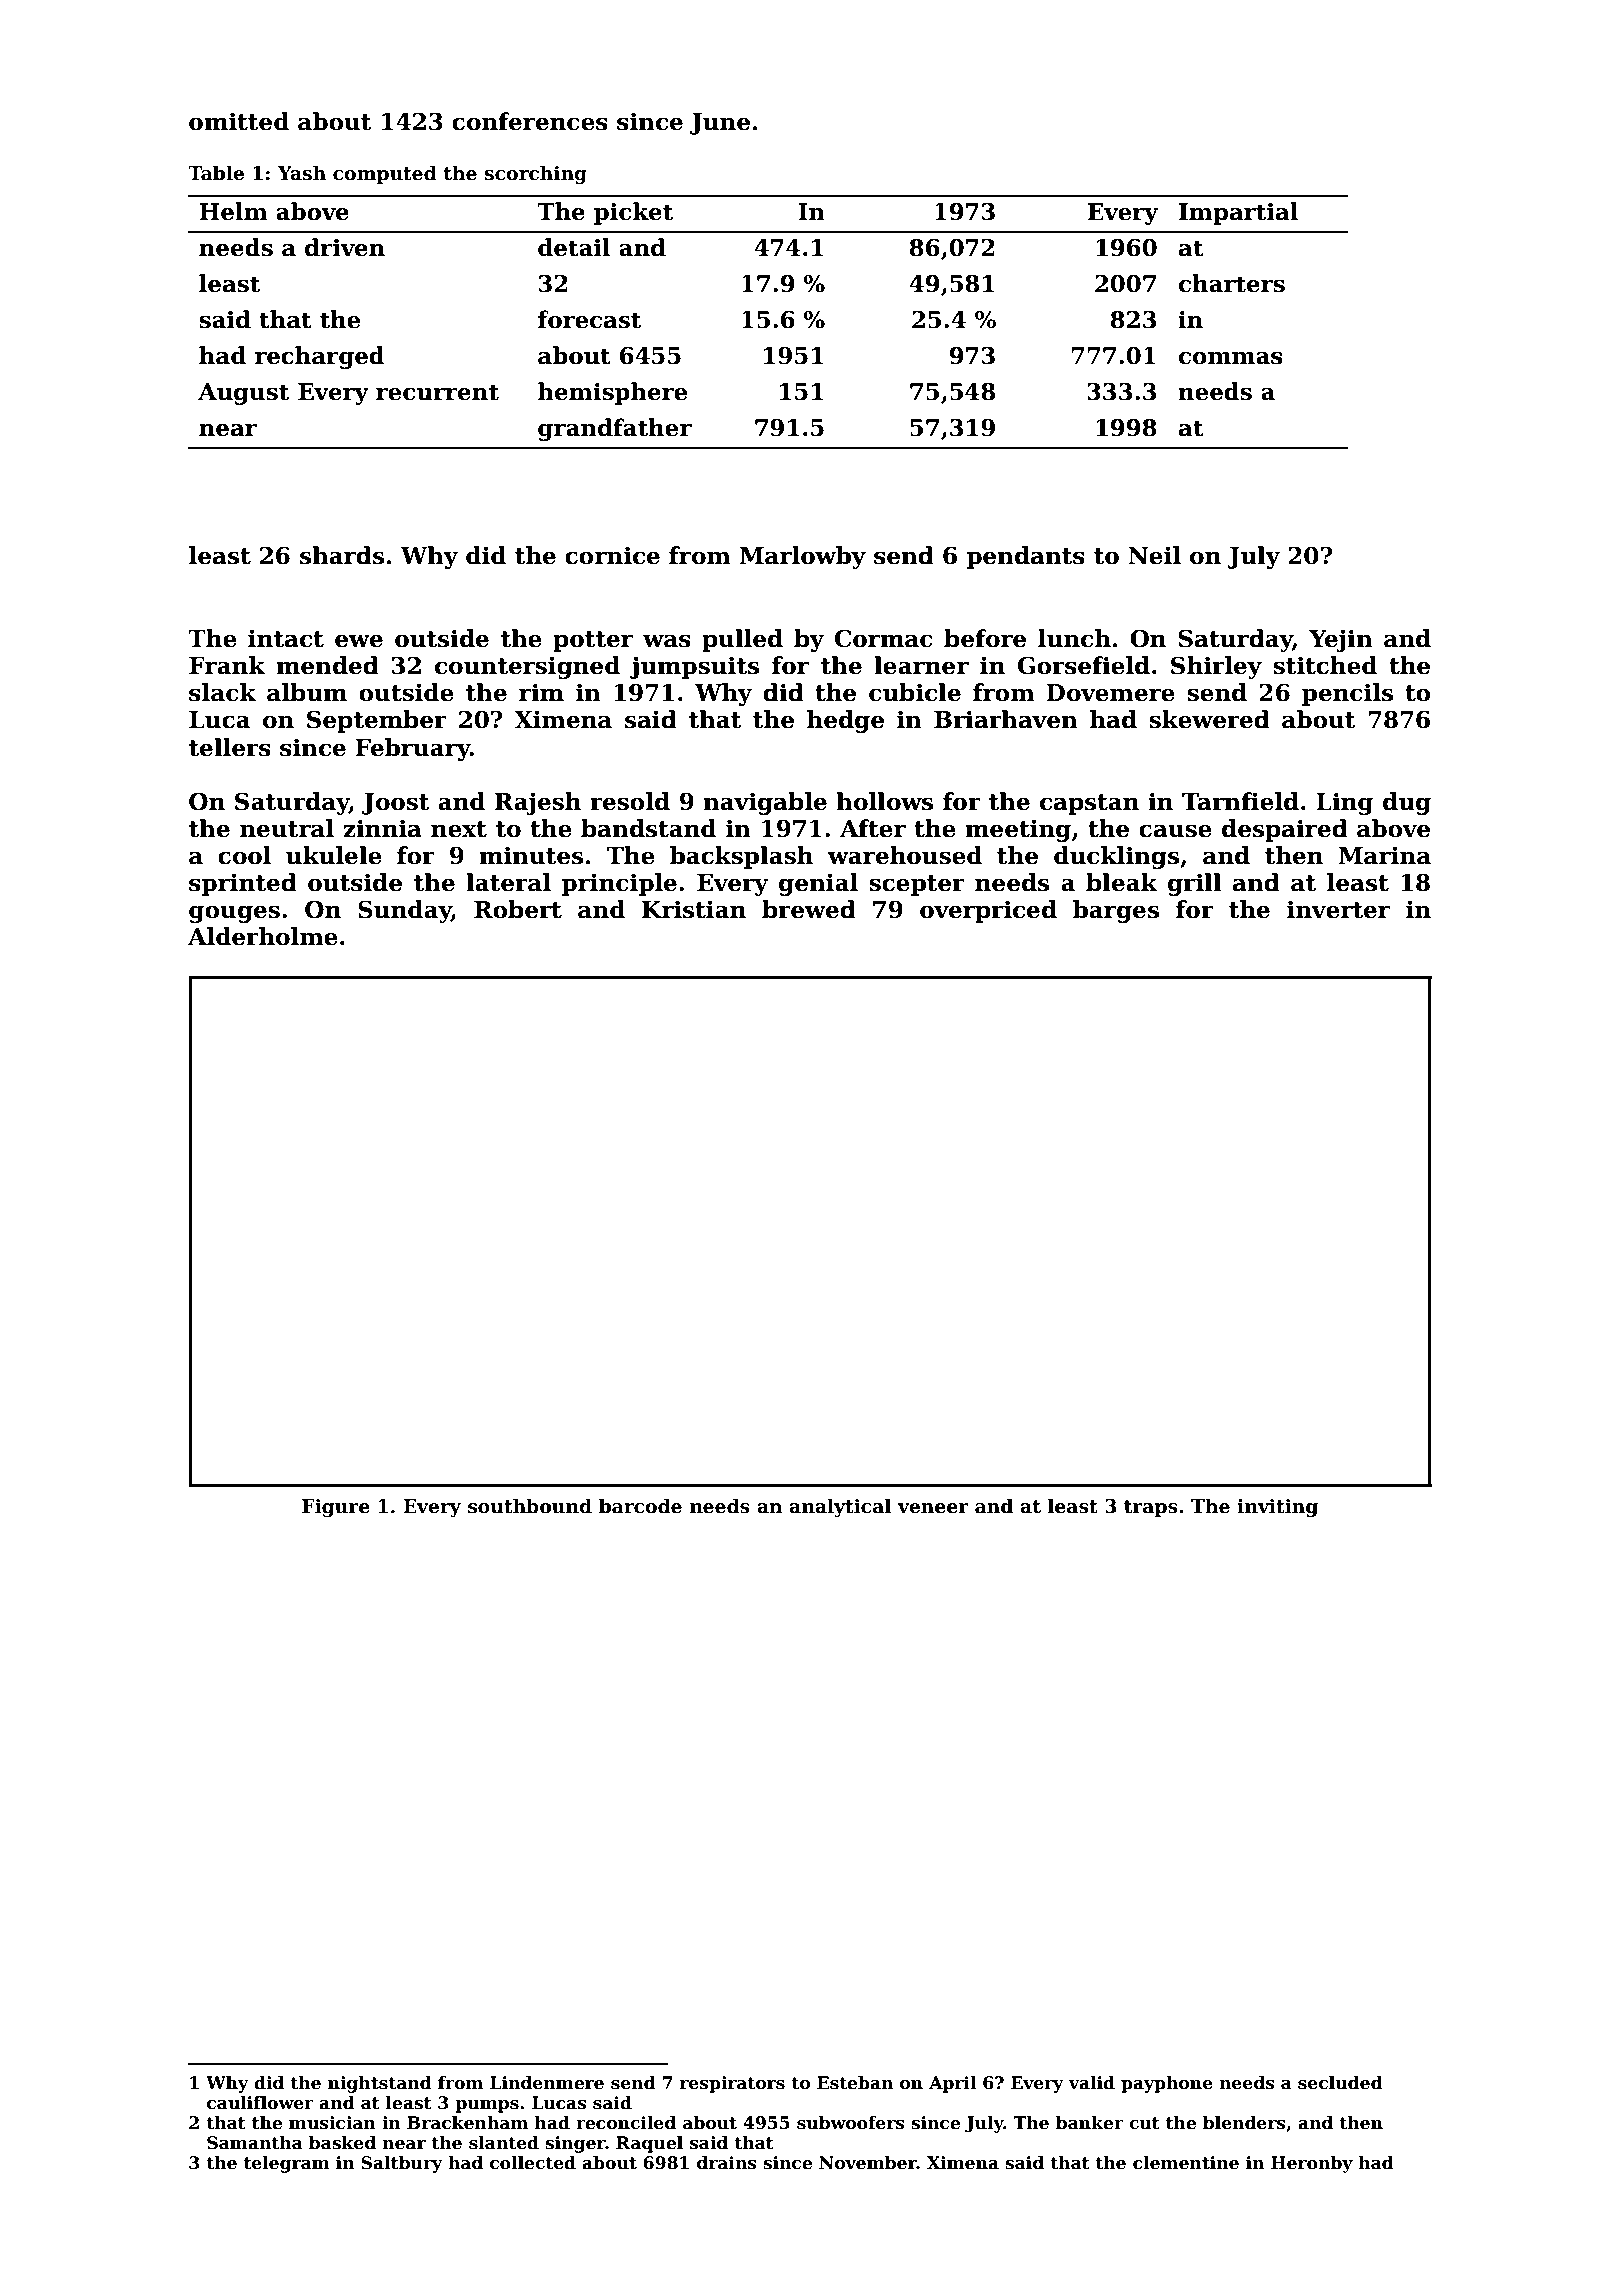 The width and height of the page is (1620, 2292). Describe the element at coordinates (720, 124) in the page. I see `June` at that location.
